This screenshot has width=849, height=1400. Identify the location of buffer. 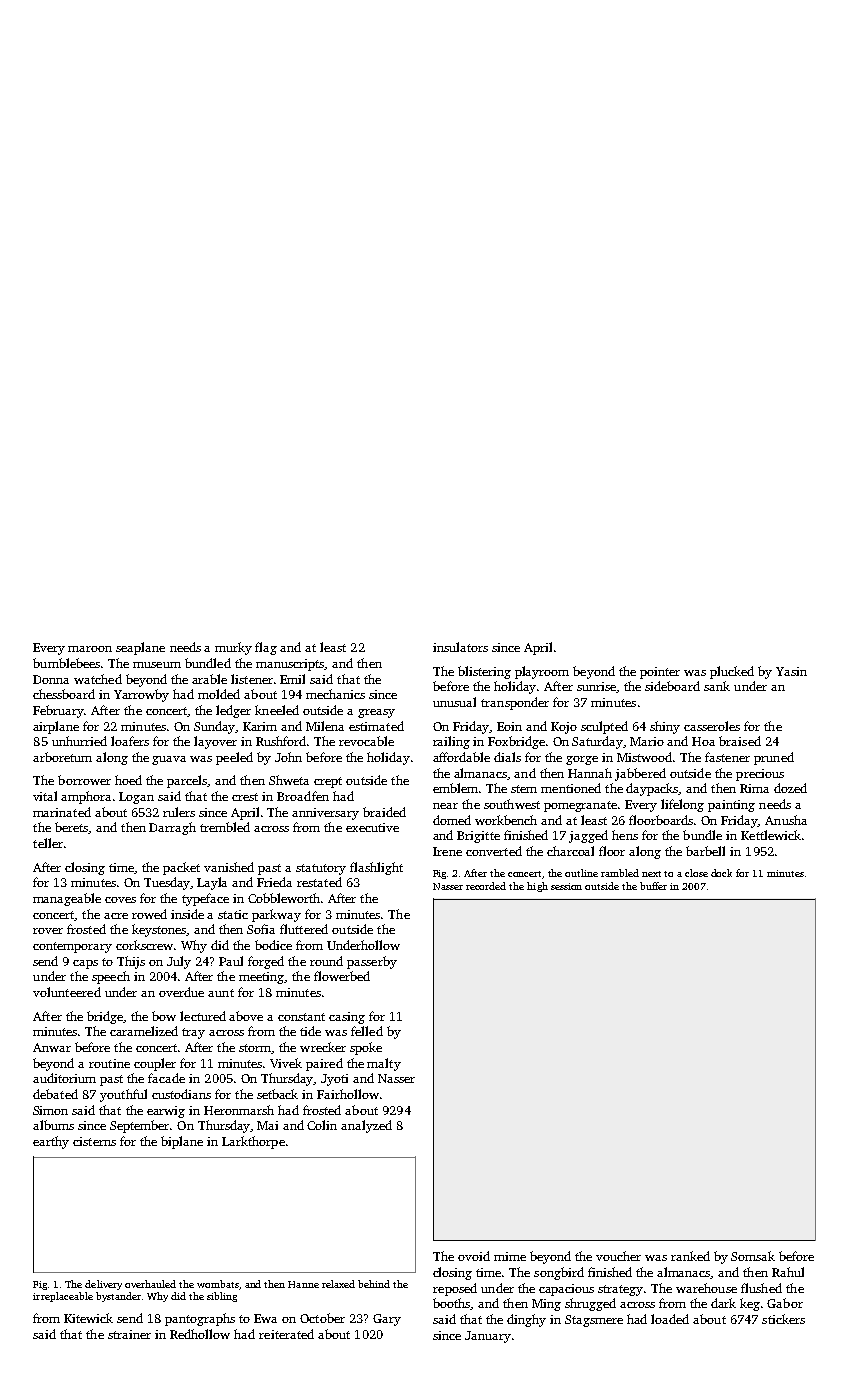
(653, 886).
